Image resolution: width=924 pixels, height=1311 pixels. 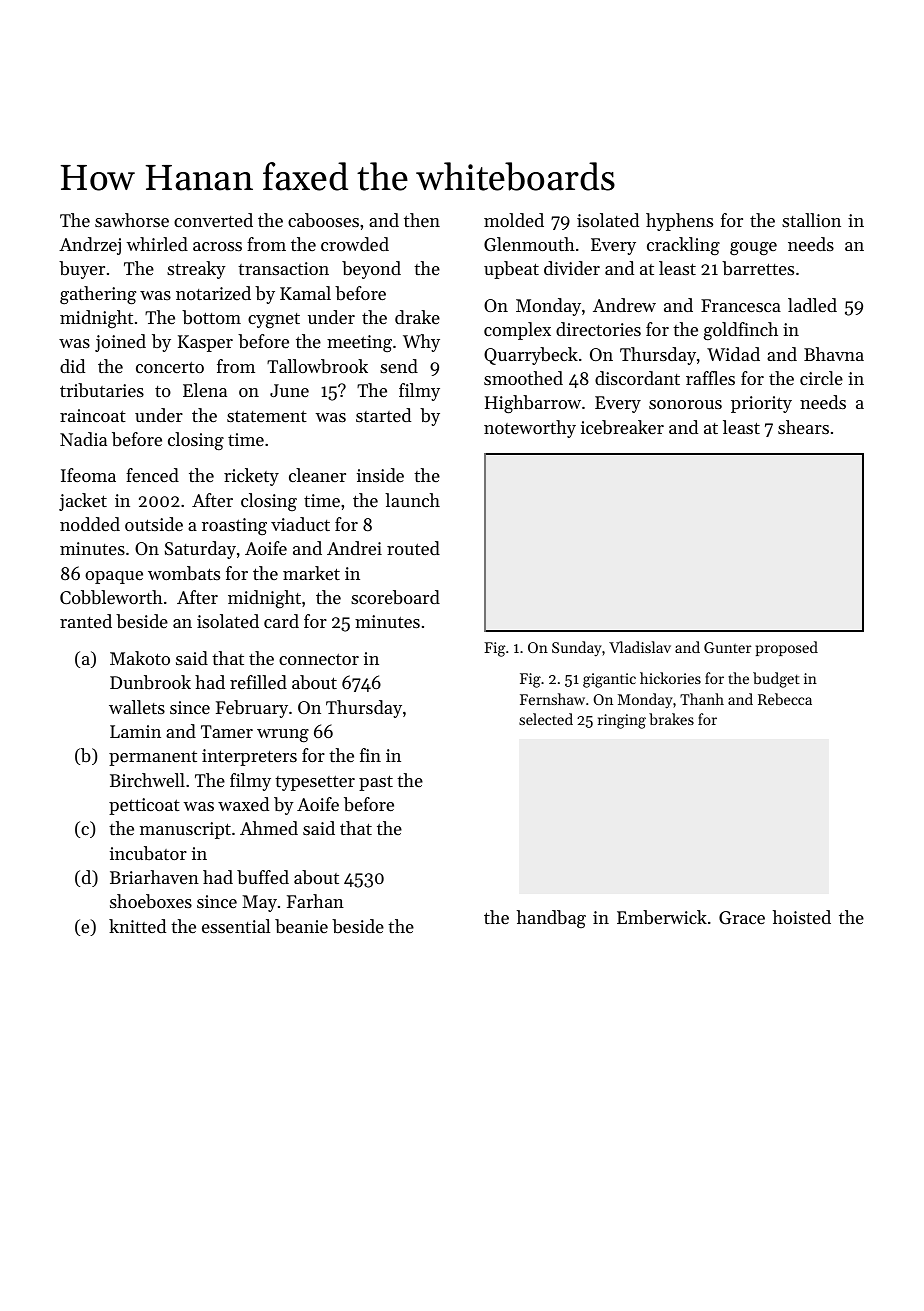 What do you see at coordinates (213, 220) in the screenshot?
I see `converted` at bounding box center [213, 220].
